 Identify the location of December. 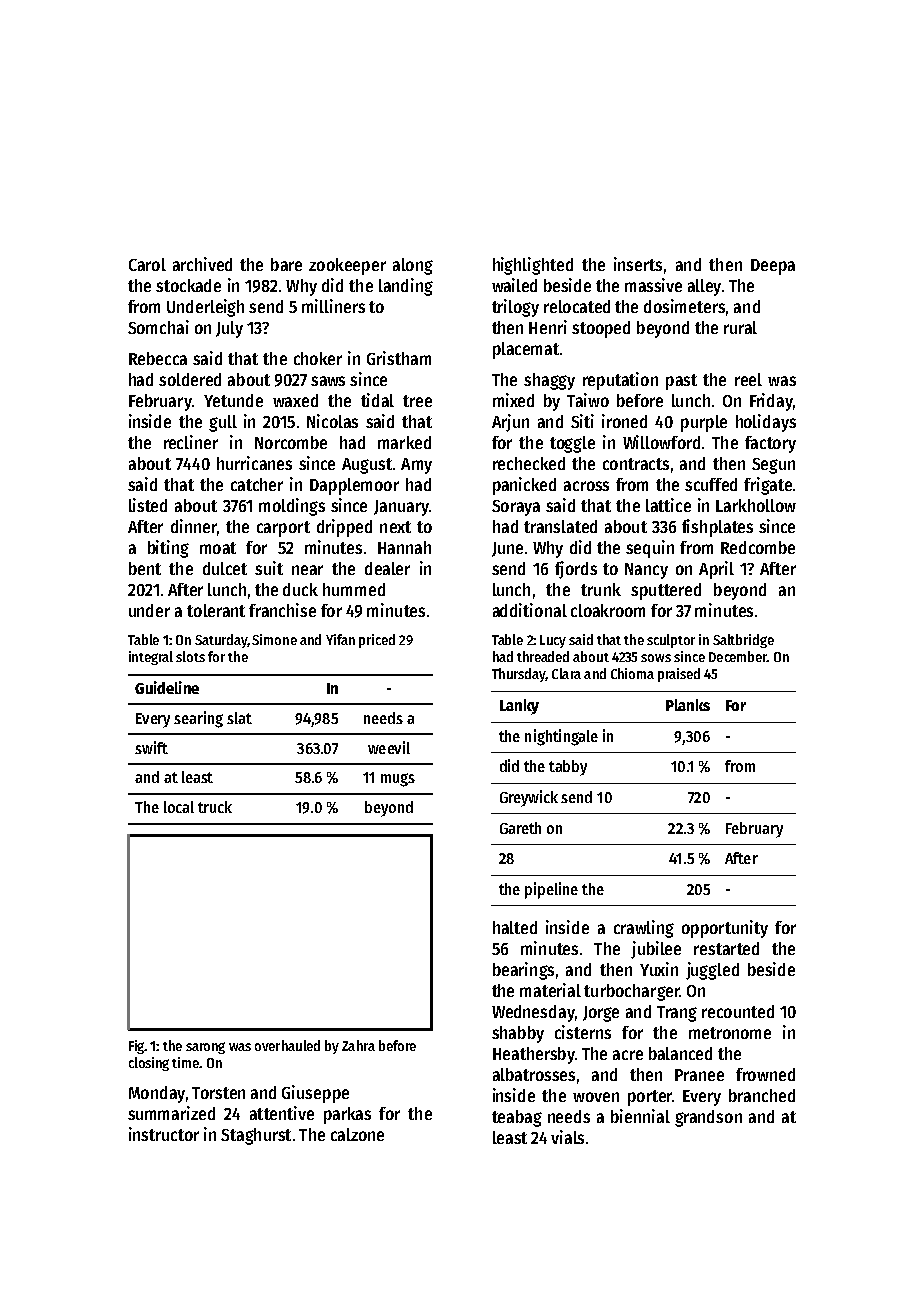
(738, 656).
